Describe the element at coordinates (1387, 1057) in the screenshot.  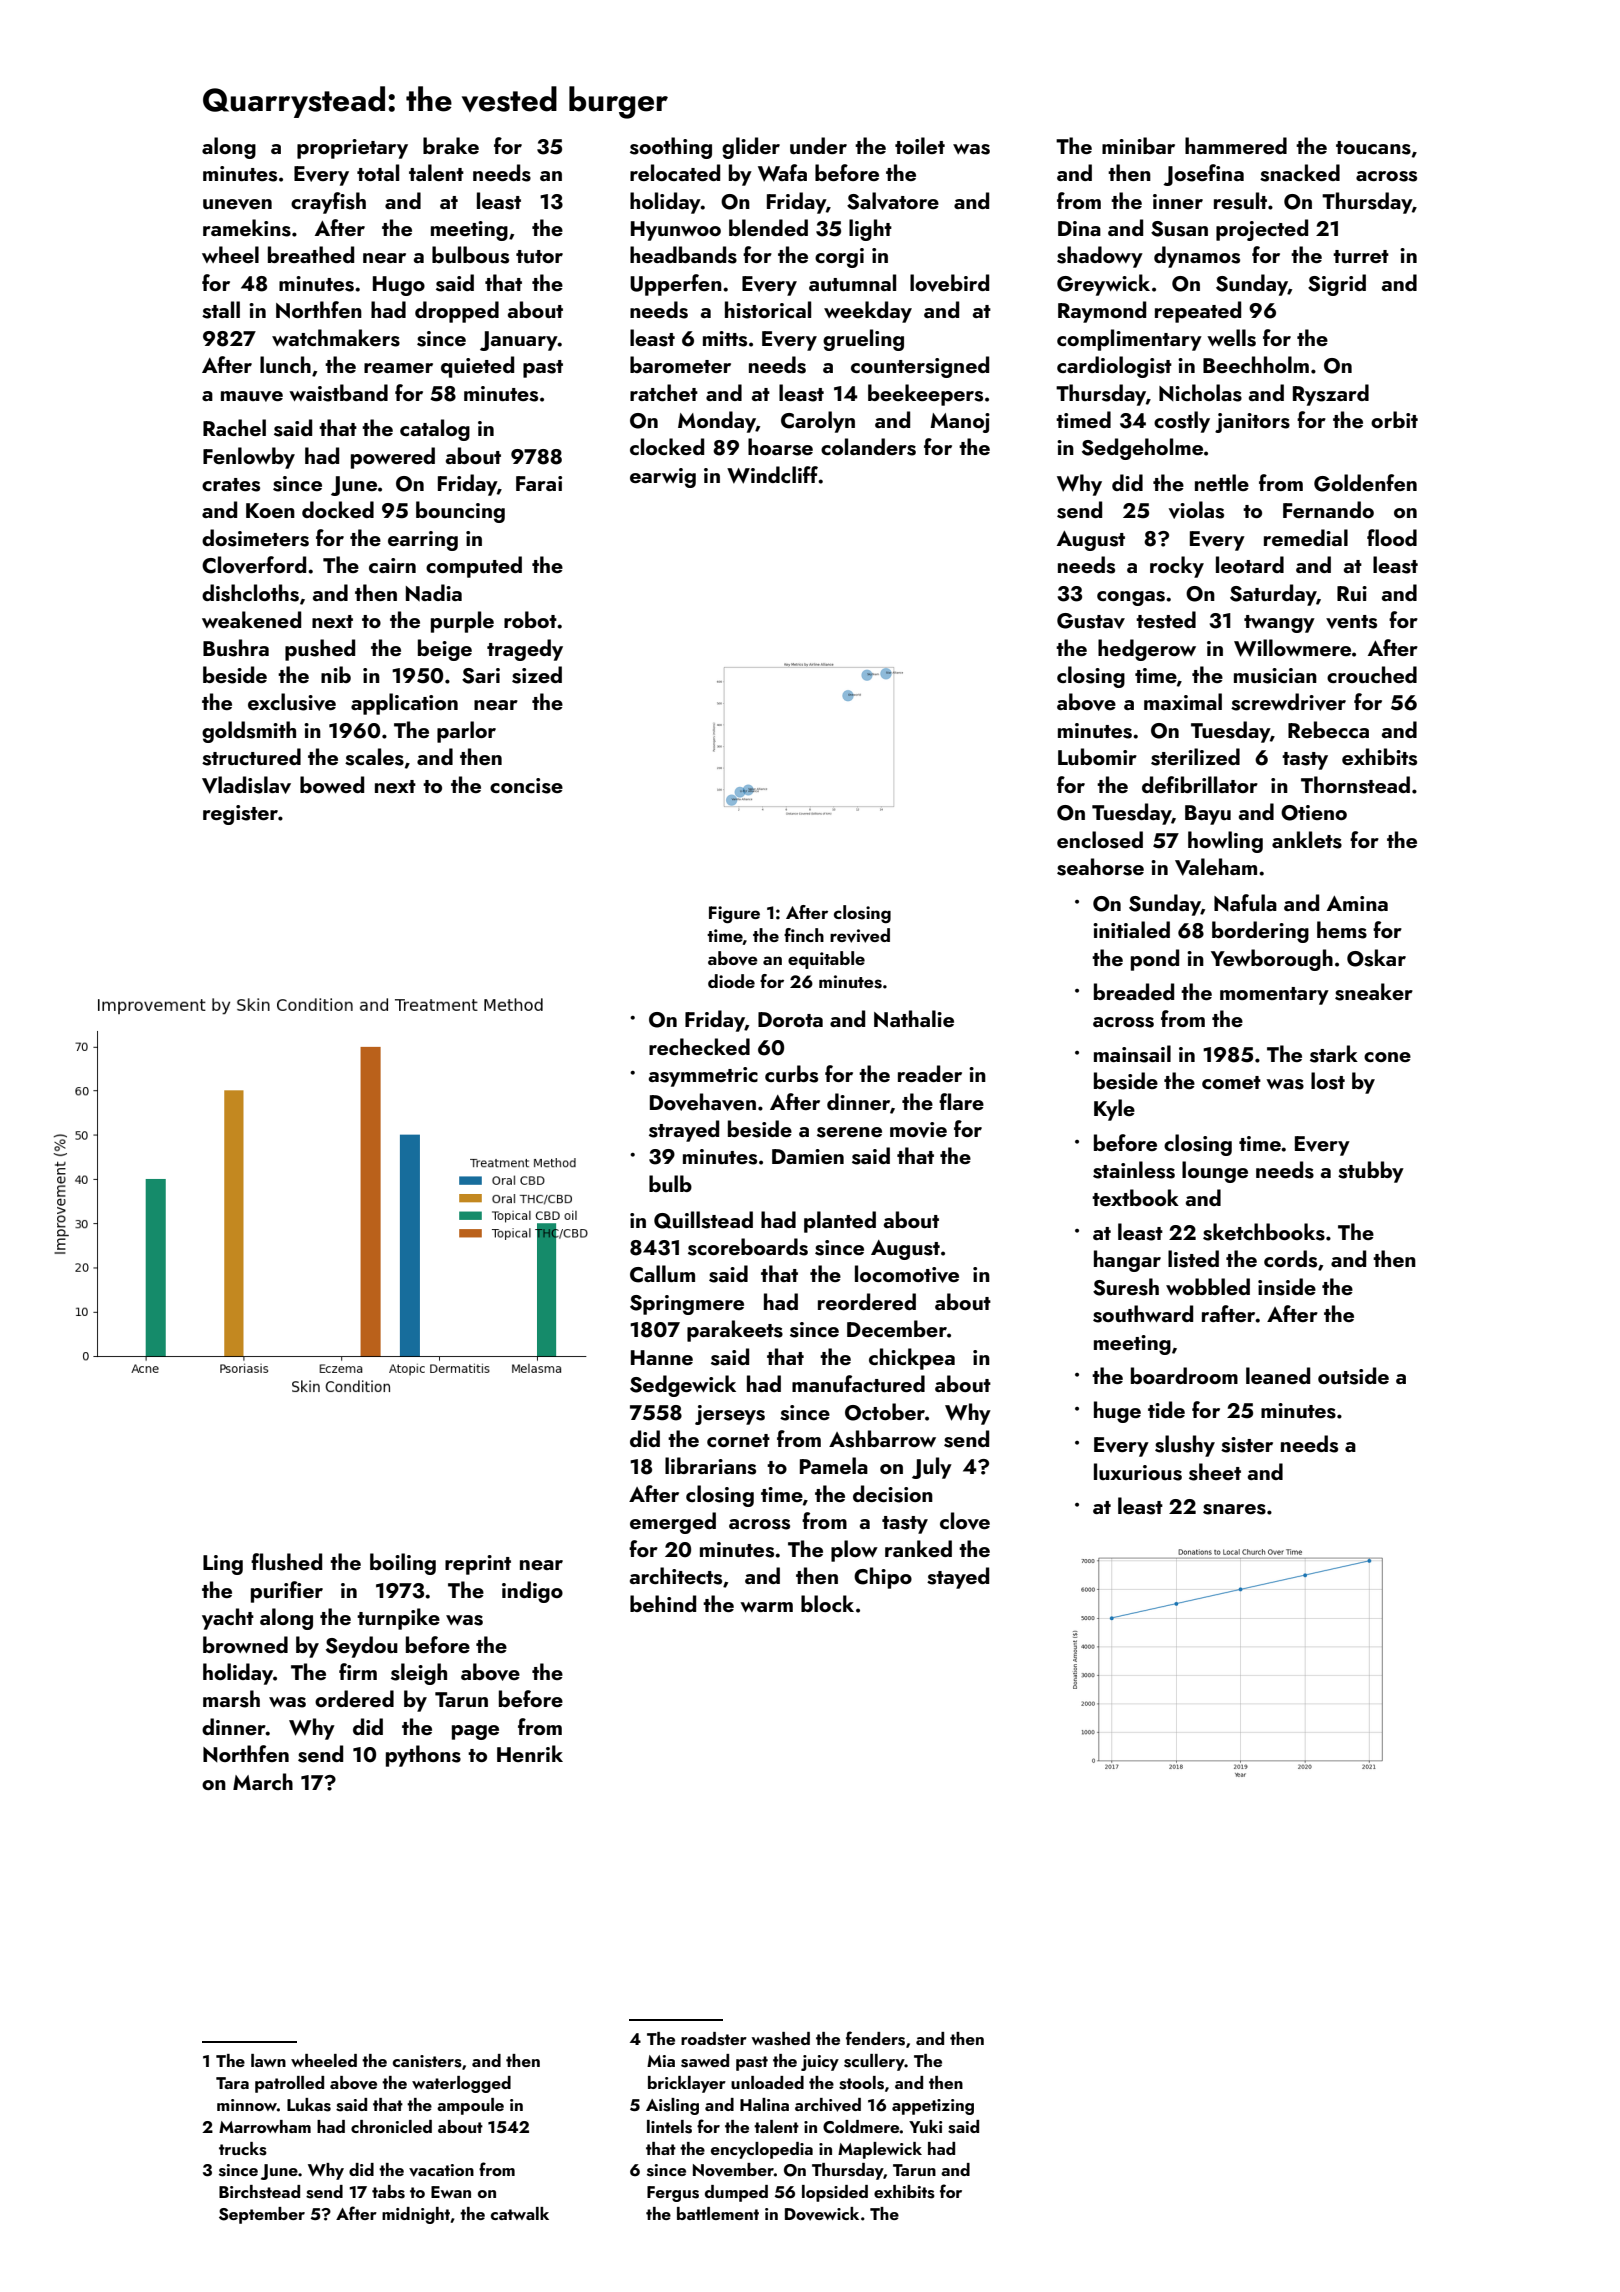
I see `cone` at that location.
